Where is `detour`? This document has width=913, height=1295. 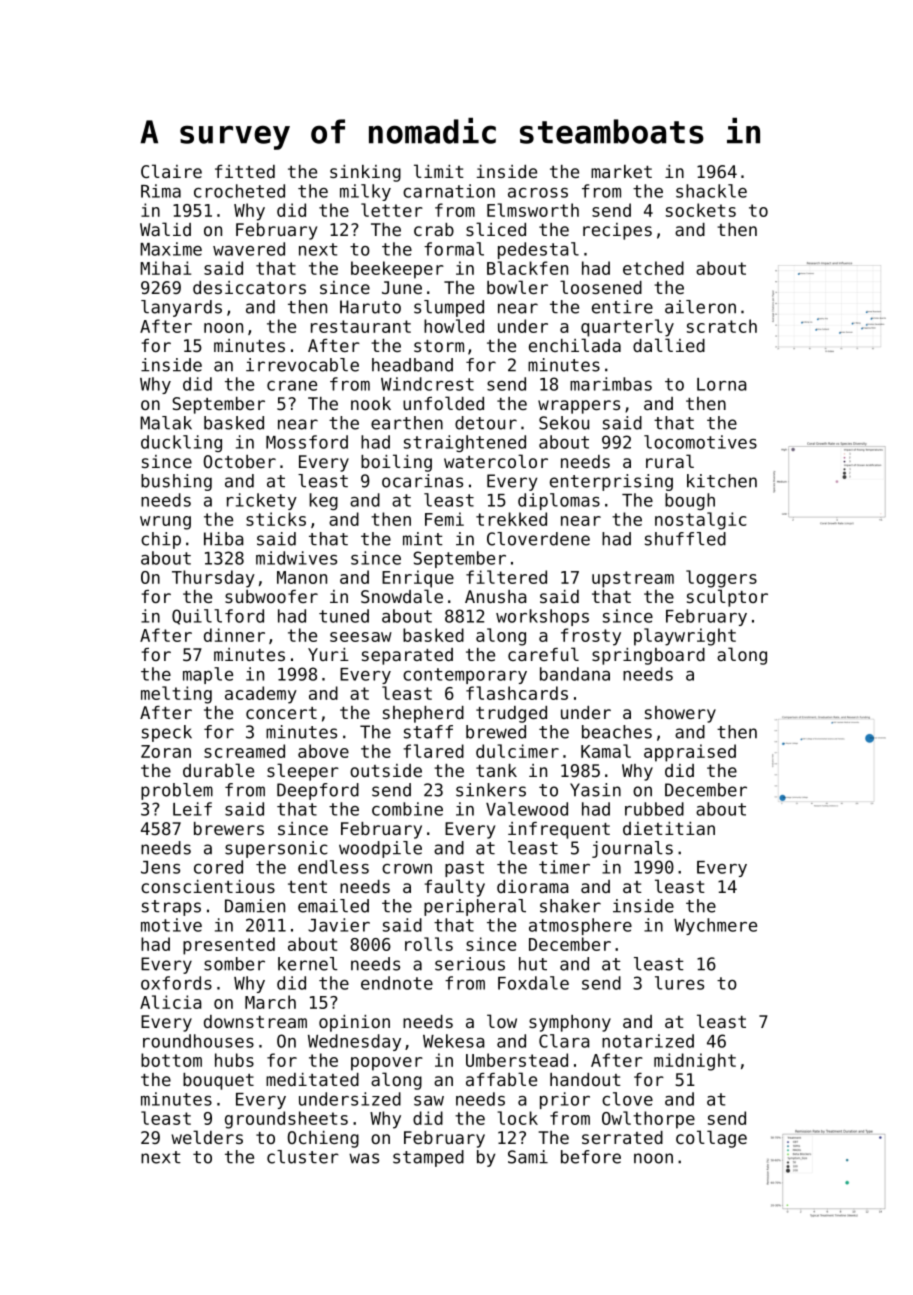
detour is located at coordinates (486, 423).
